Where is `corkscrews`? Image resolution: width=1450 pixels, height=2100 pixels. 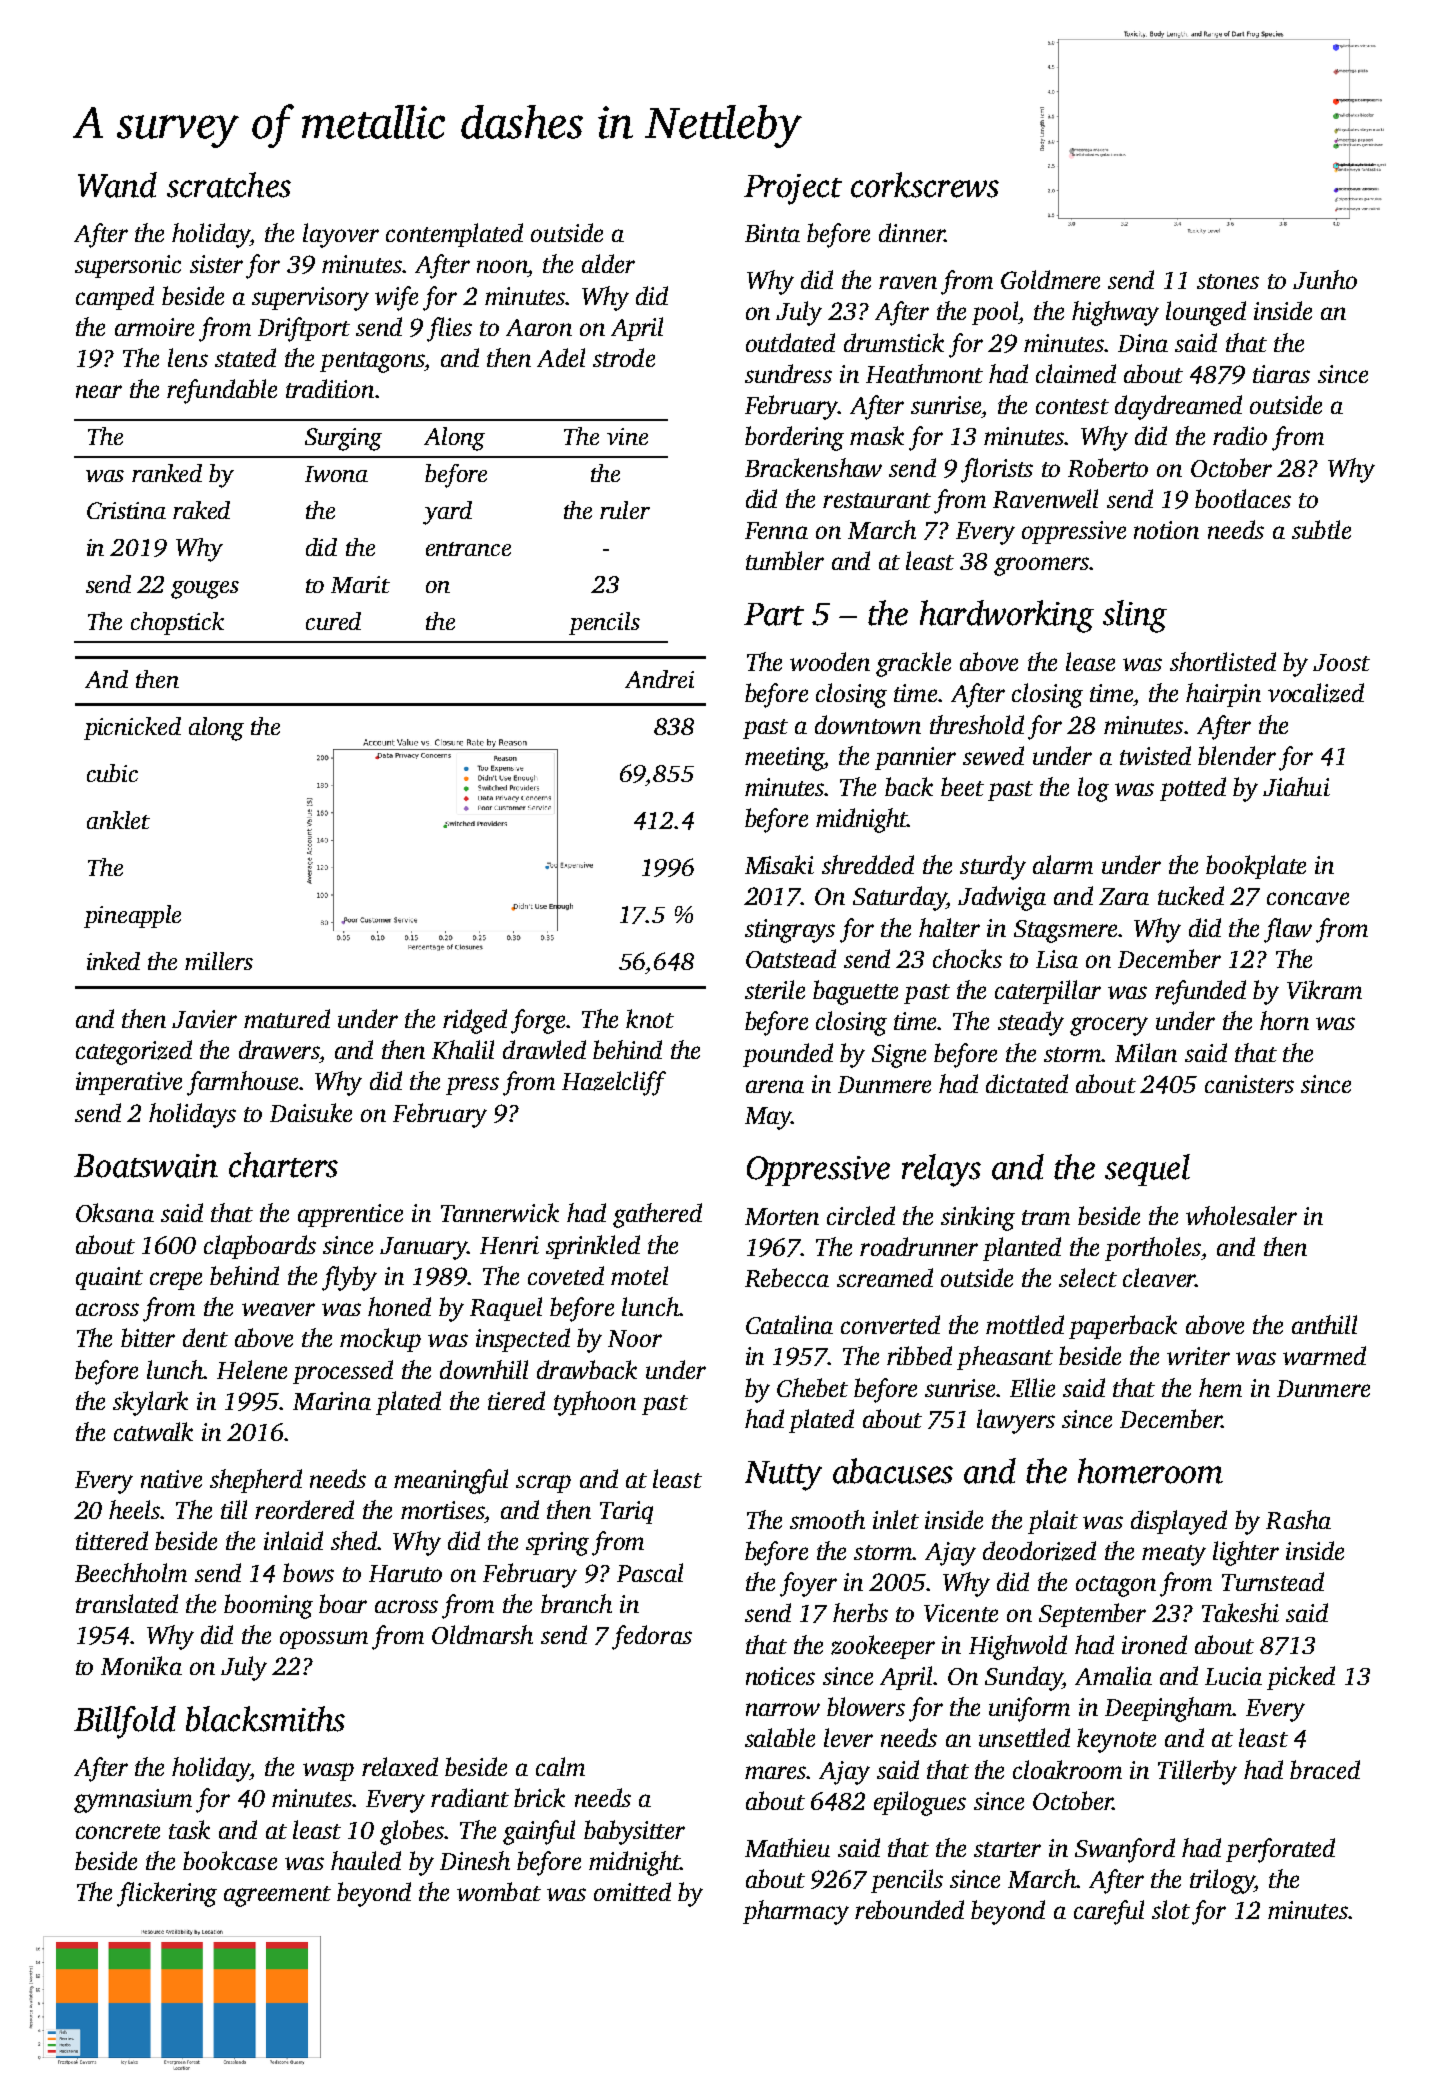 corkscrews is located at coordinates (925, 185).
